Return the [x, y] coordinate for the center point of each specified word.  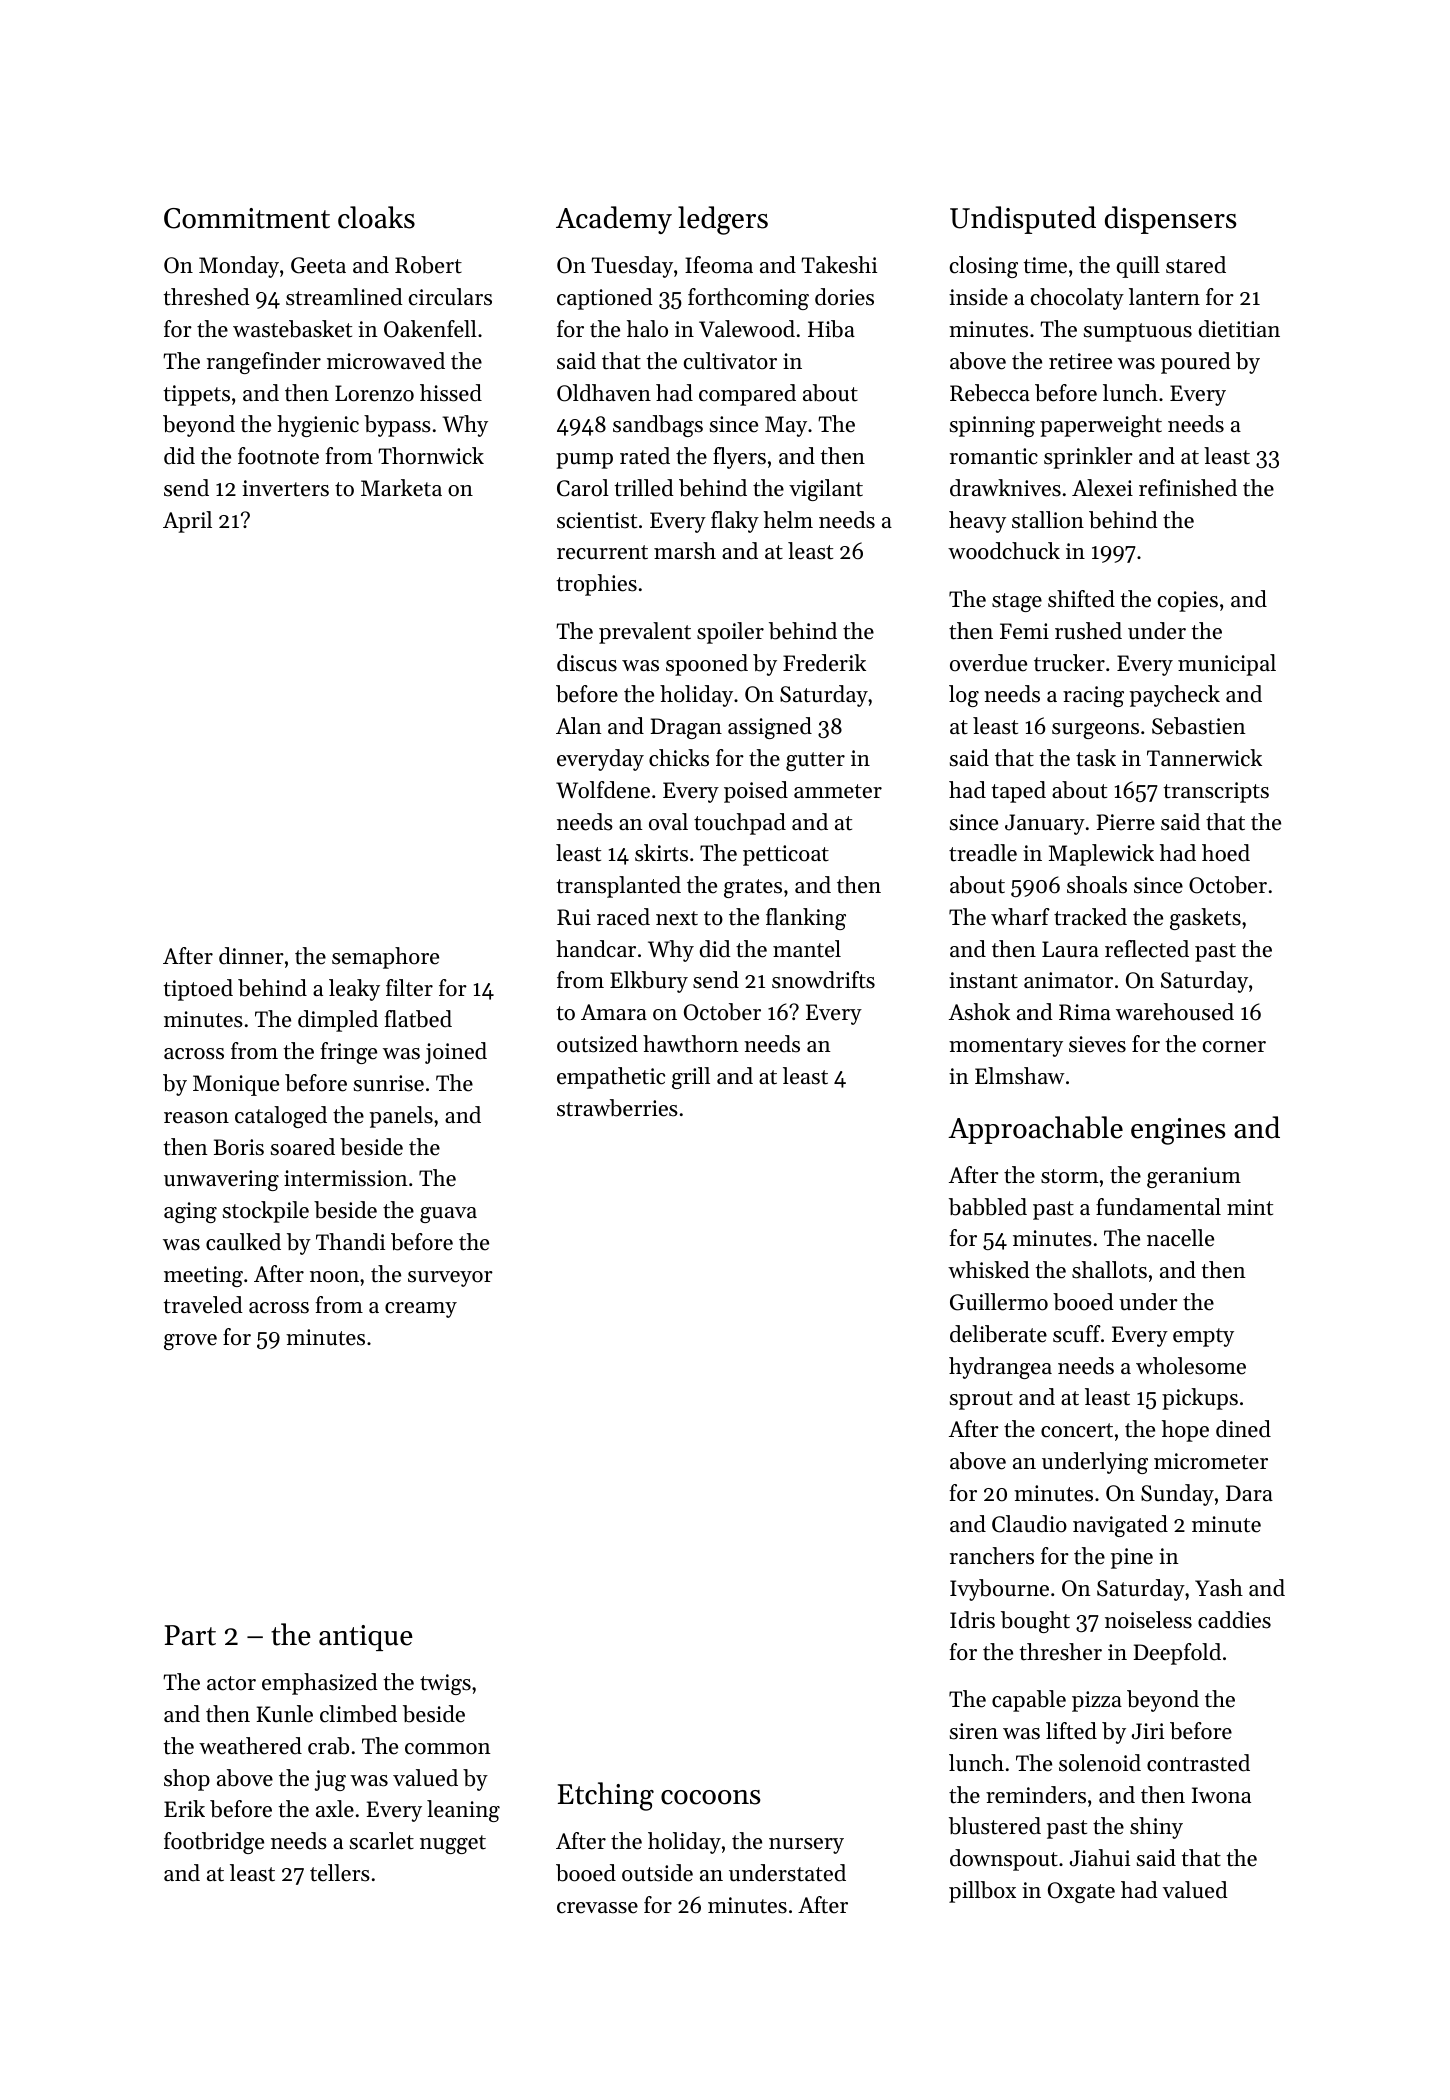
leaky [354, 990]
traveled [203, 1305]
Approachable [1035, 1130]
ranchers [992, 1556]
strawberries [617, 1108]
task [1096, 758]
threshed [207, 297]
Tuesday [632, 267]
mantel [807, 949]
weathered [250, 1746]
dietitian [1239, 329]
